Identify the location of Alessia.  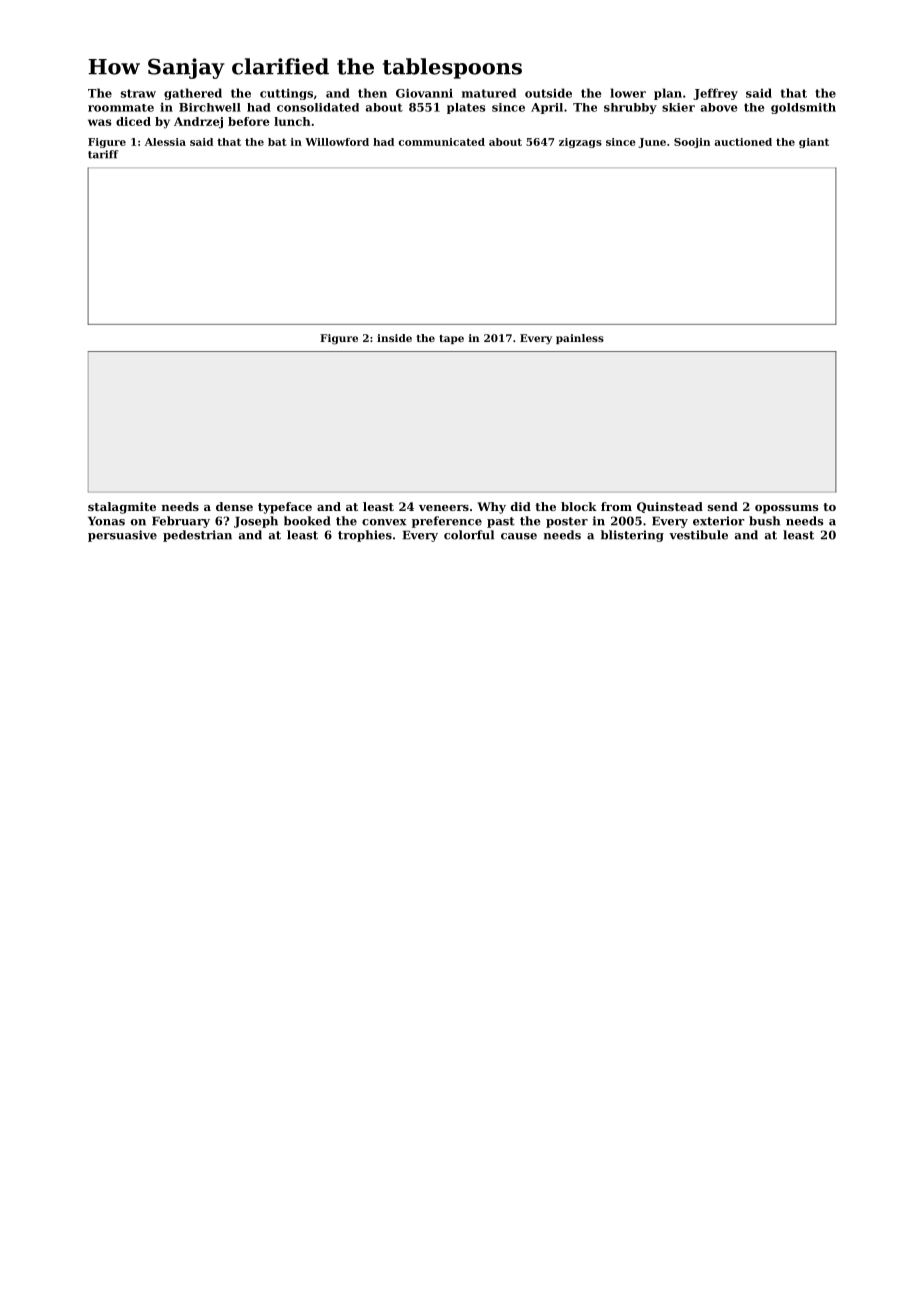
(165, 142).
